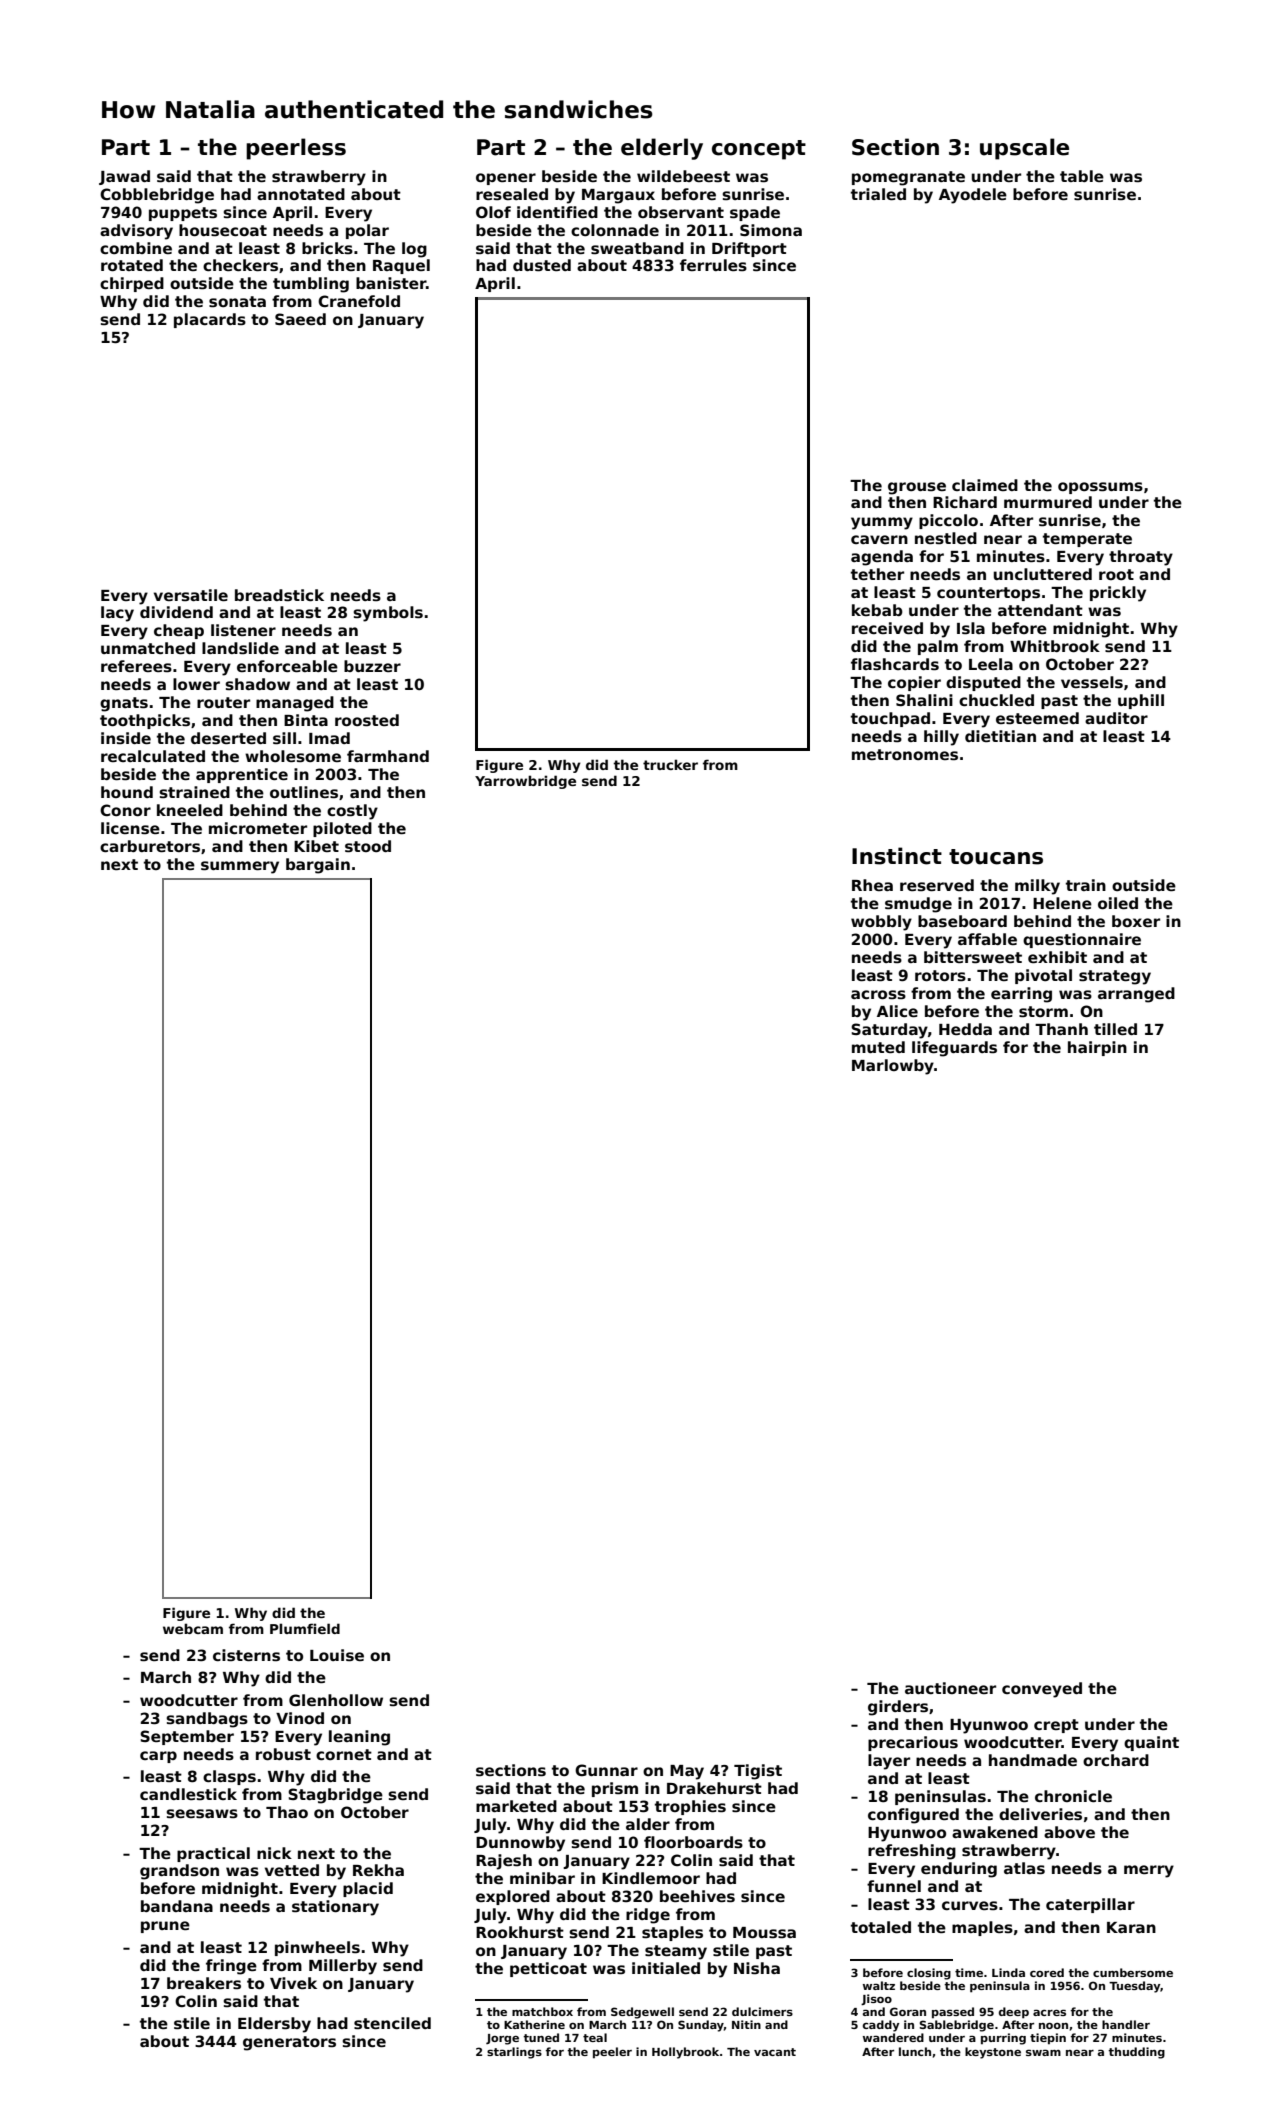 This page has height=2116, width=1285. Describe the element at coordinates (287, 666) in the page. I see `enforceable` at that location.
